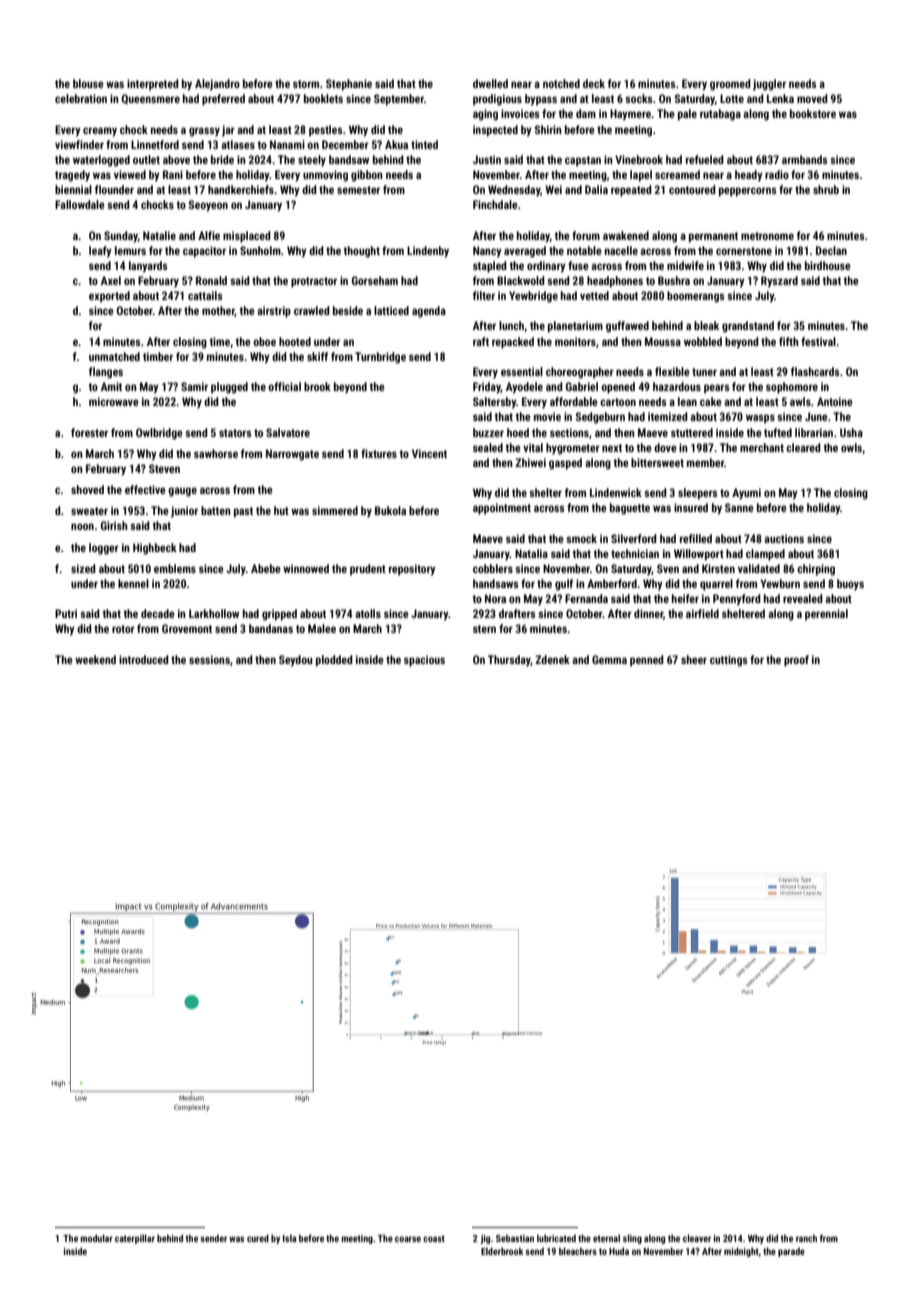  What do you see at coordinates (211, 280) in the document?
I see `Ronald` at bounding box center [211, 280].
